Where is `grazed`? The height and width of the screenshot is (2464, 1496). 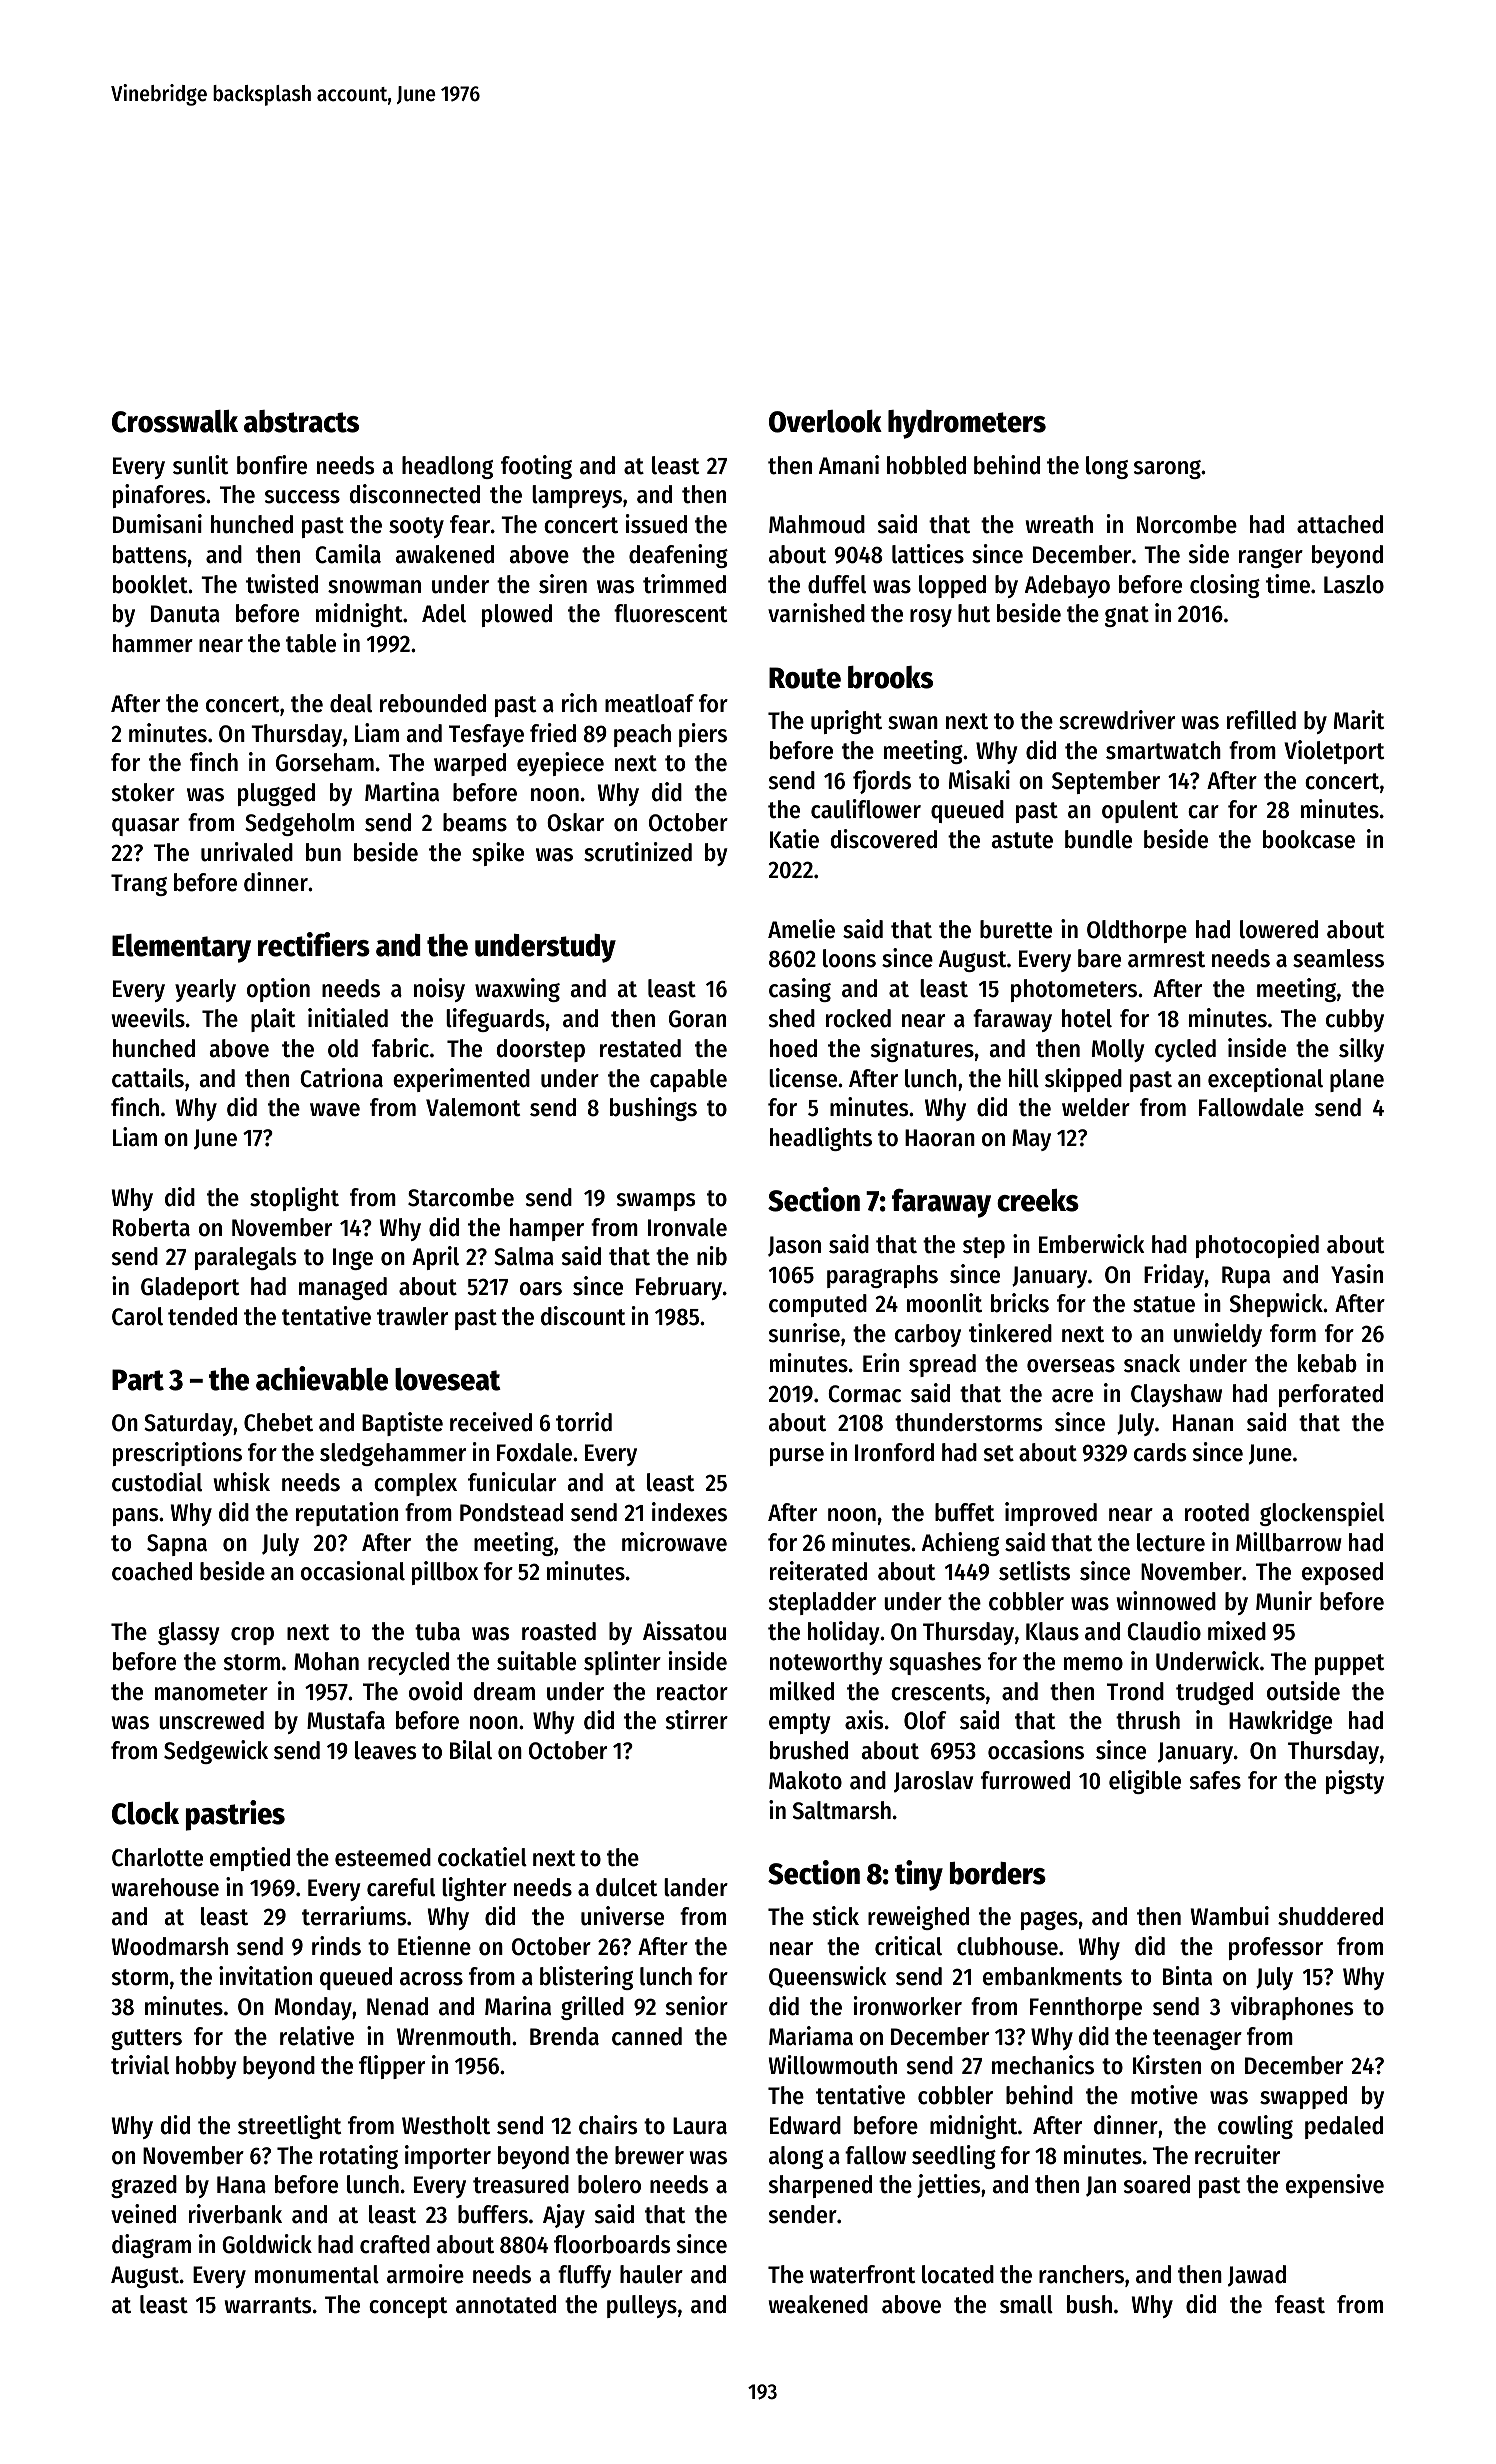 grazed is located at coordinates (144, 2186).
